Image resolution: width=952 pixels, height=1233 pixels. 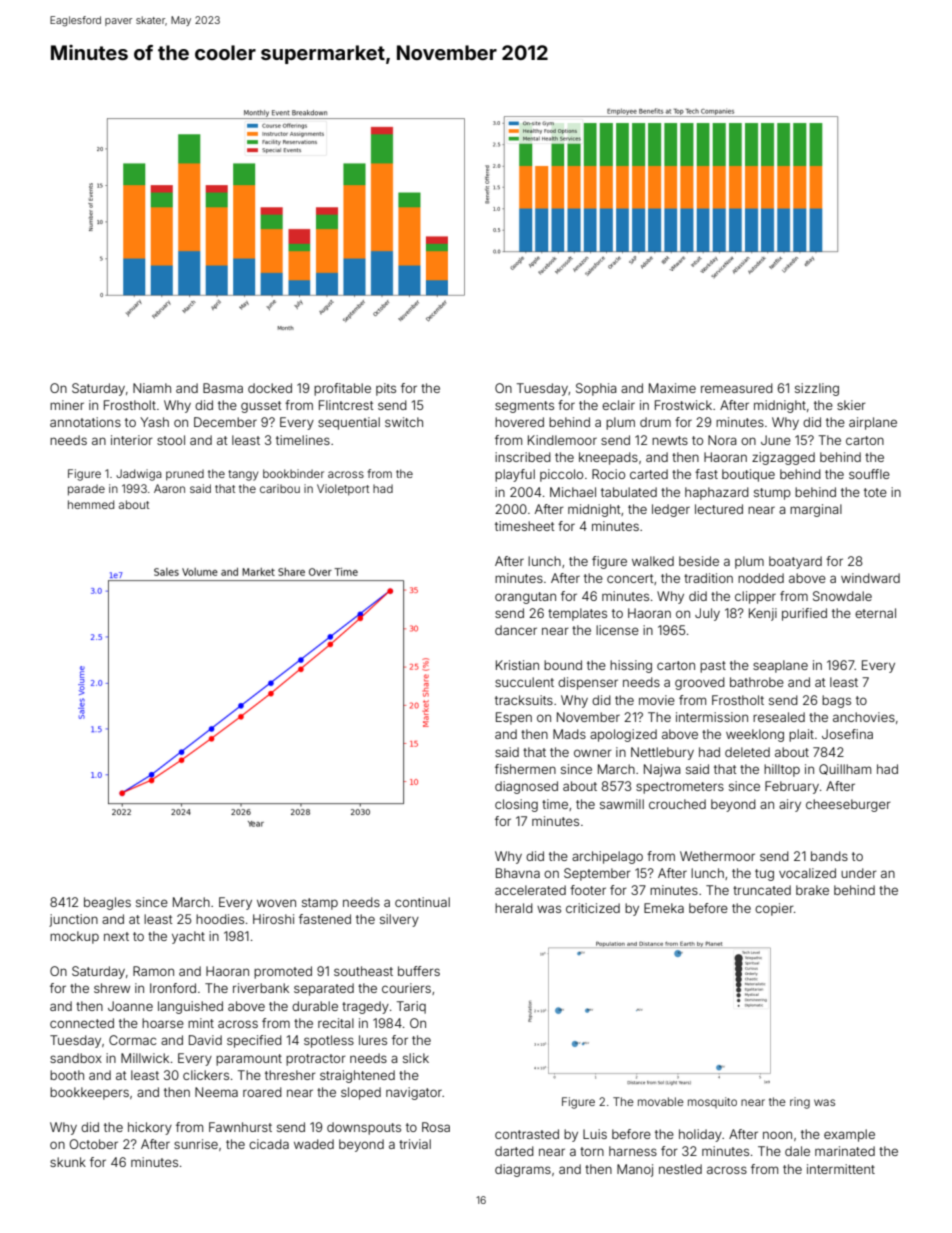 I want to click on skunk, so click(x=68, y=1162).
